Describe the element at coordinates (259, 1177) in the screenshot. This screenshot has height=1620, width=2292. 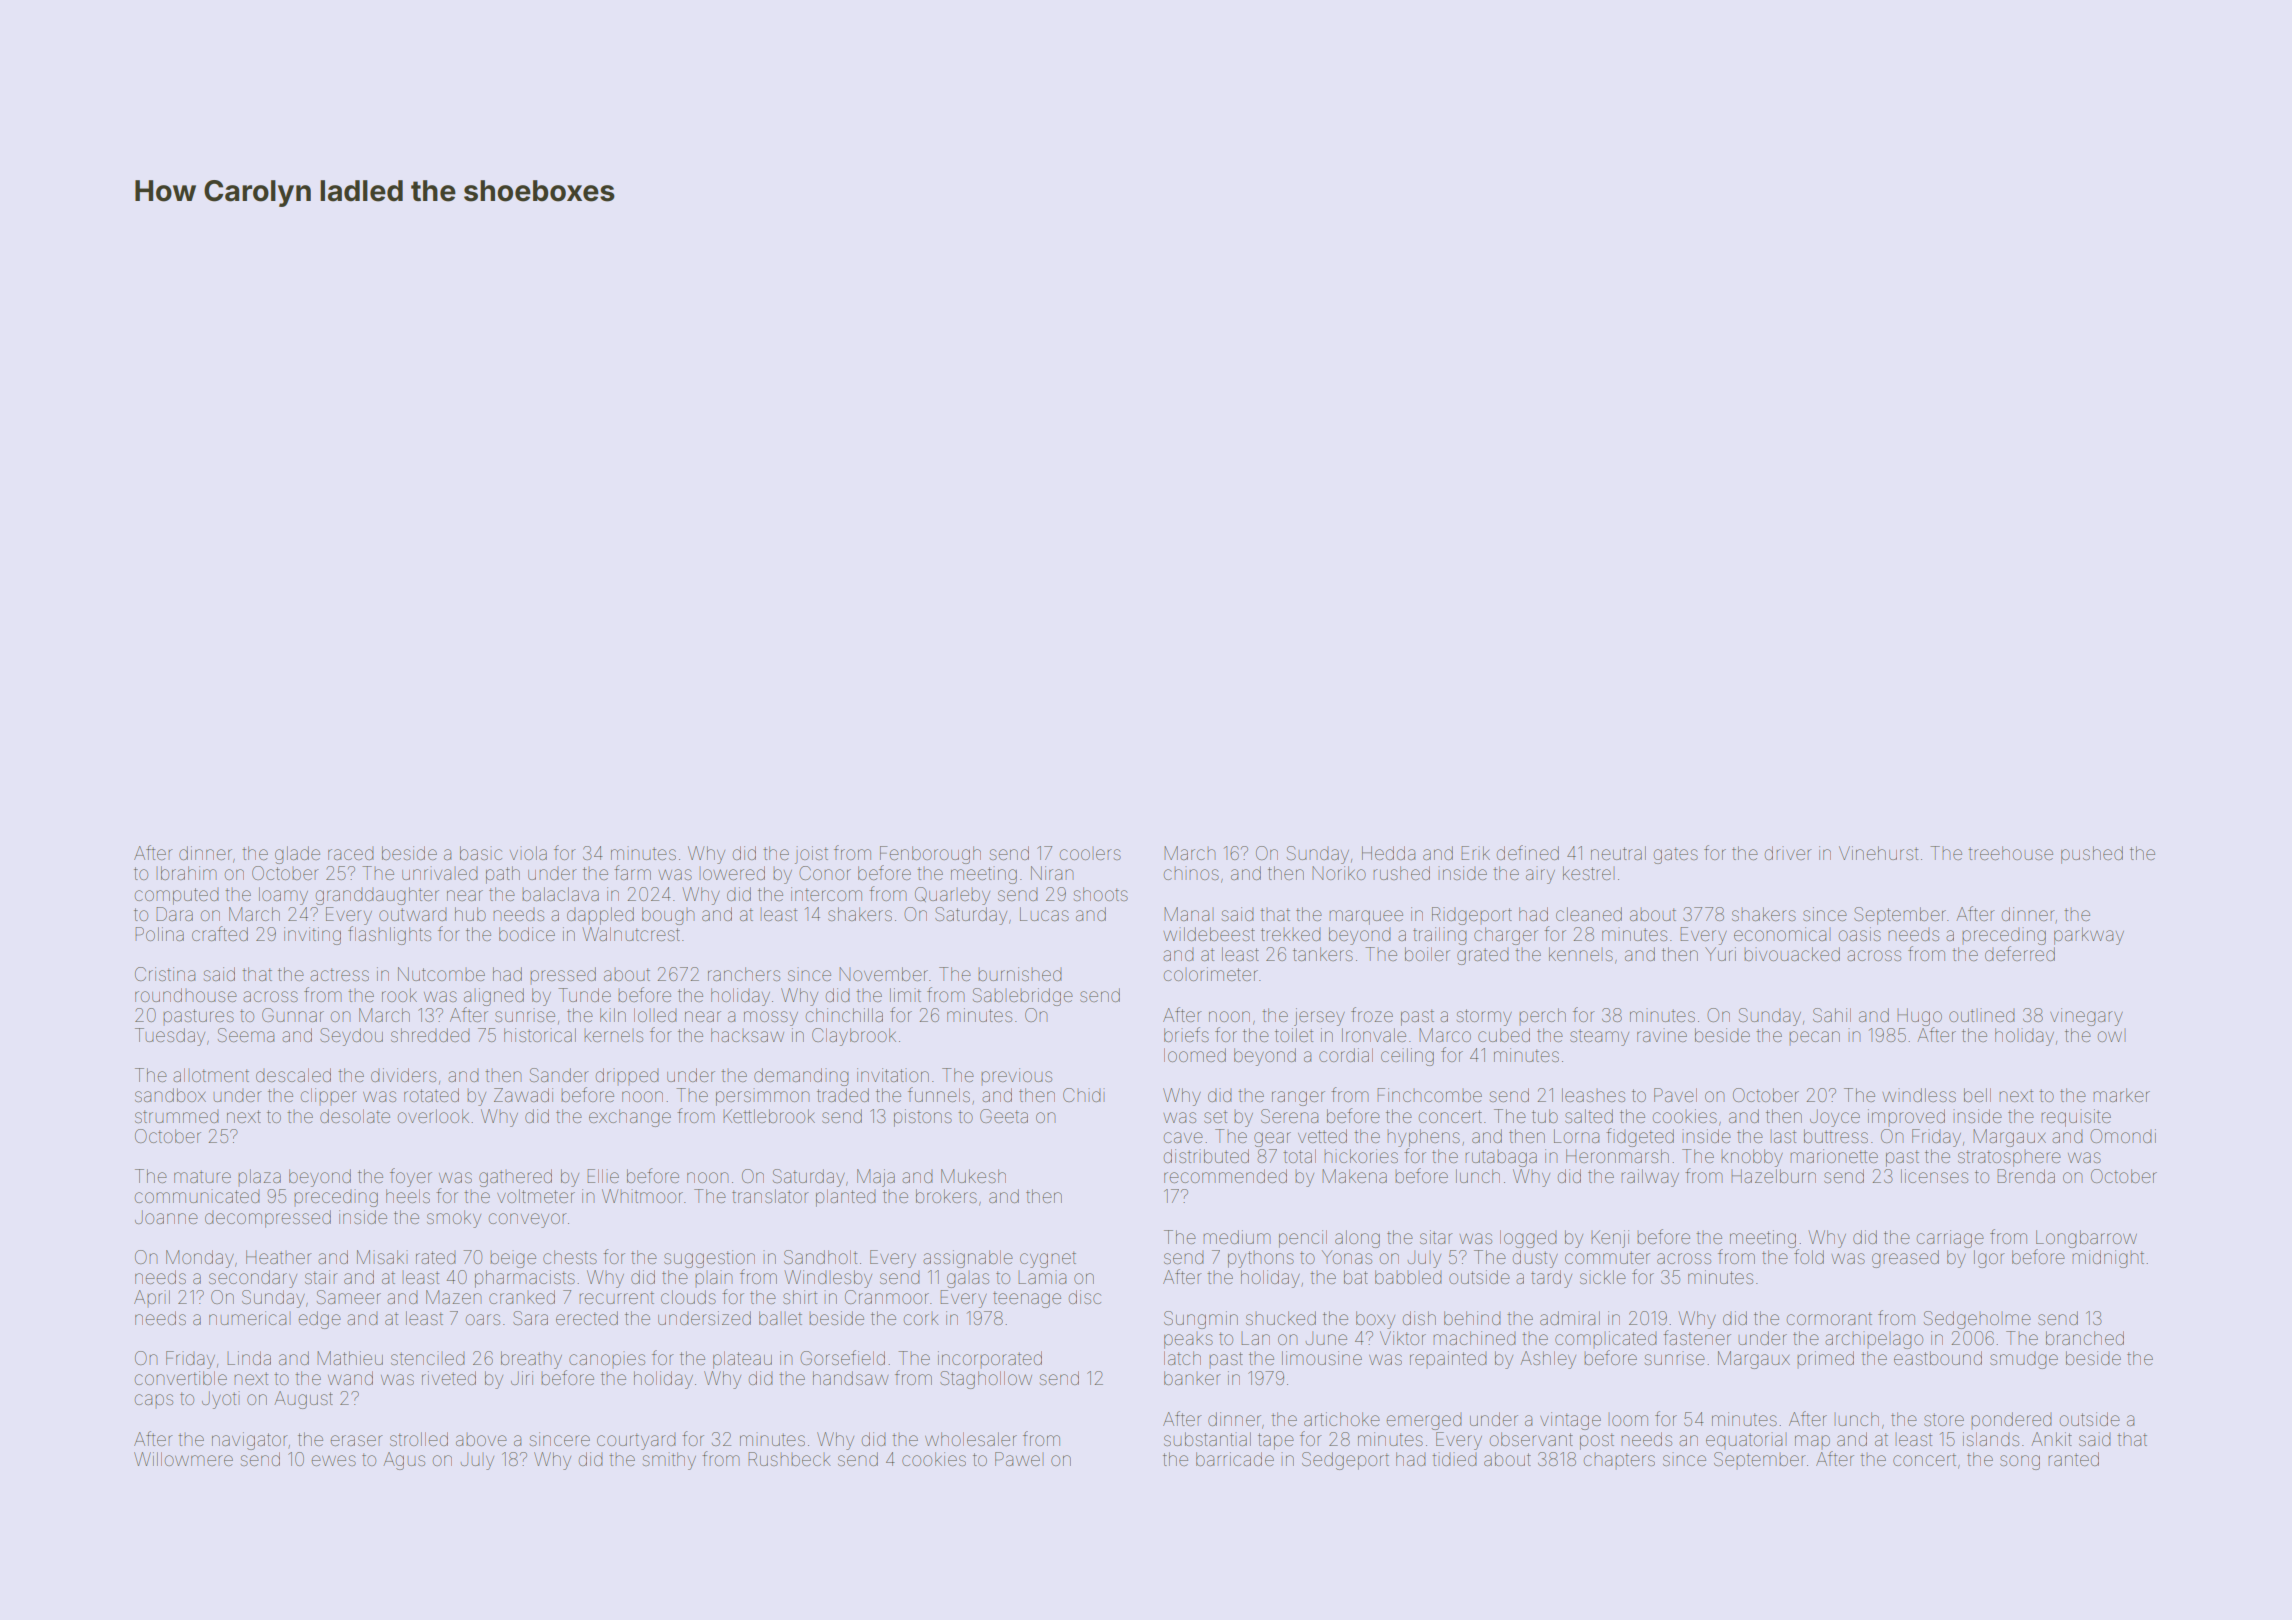
I see `plaza` at that location.
